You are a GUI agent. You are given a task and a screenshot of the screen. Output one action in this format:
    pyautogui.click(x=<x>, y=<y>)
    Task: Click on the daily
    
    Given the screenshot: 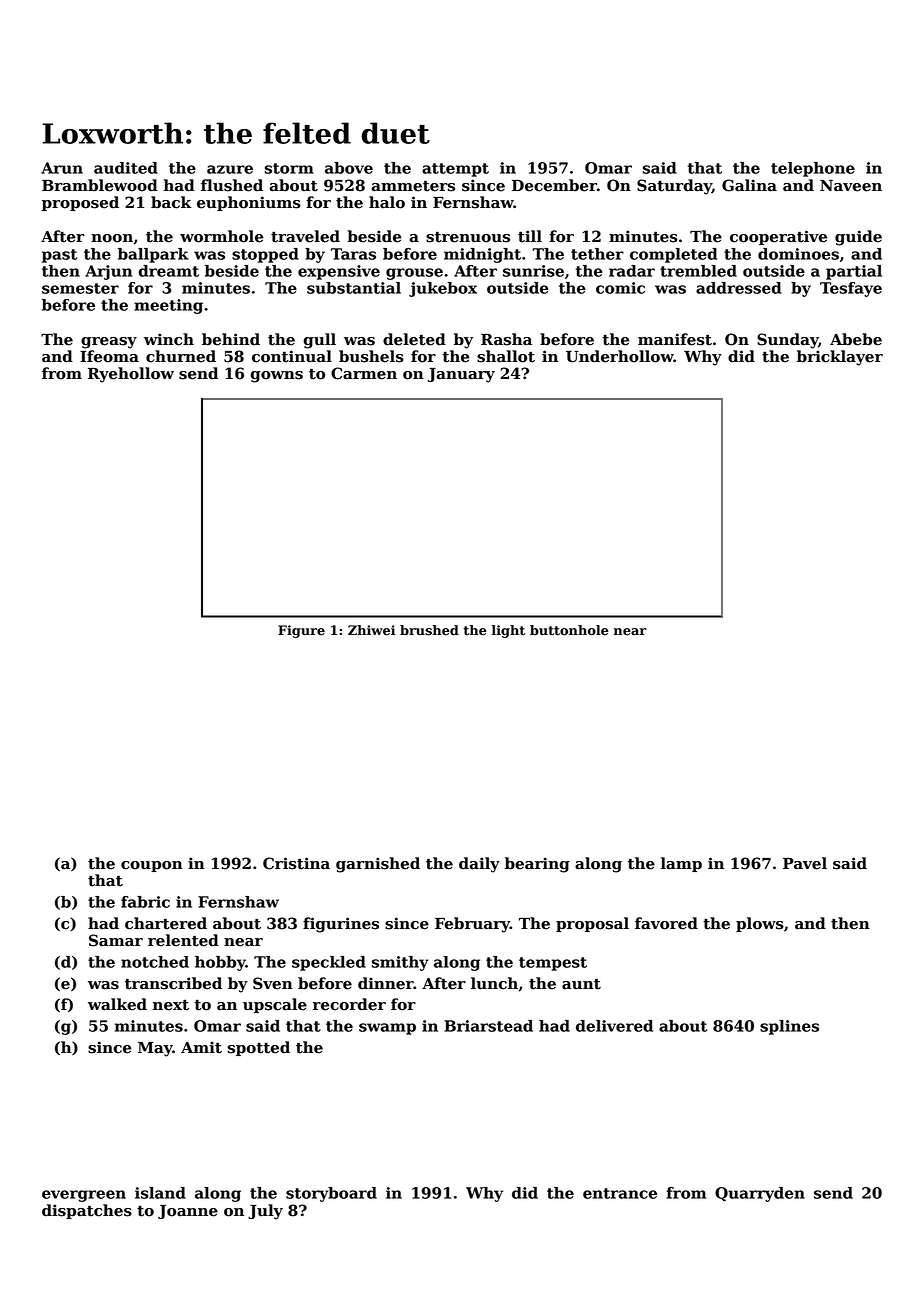 What is the action you would take?
    pyautogui.click(x=479, y=865)
